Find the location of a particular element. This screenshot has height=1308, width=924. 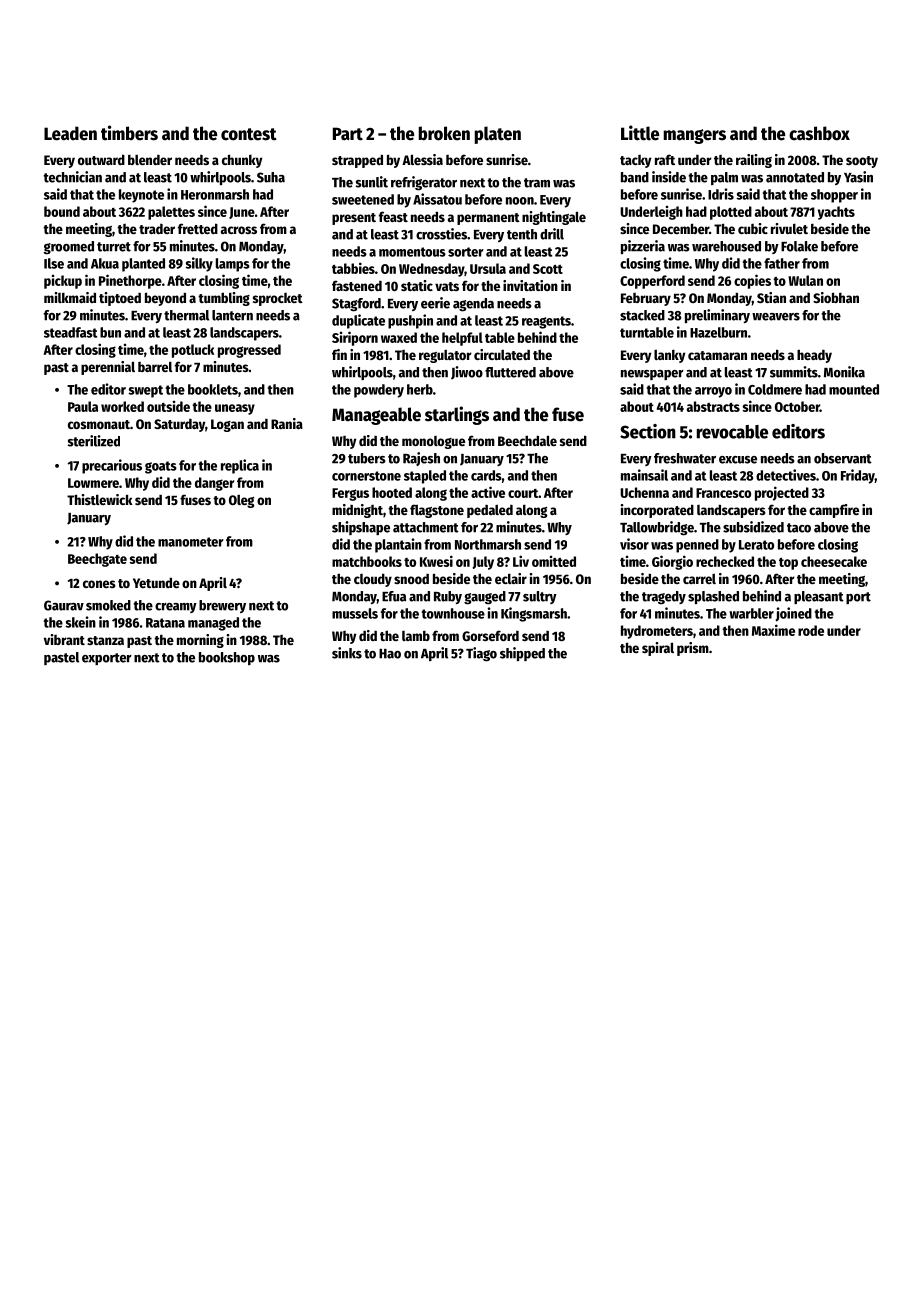

cubic is located at coordinates (753, 228).
